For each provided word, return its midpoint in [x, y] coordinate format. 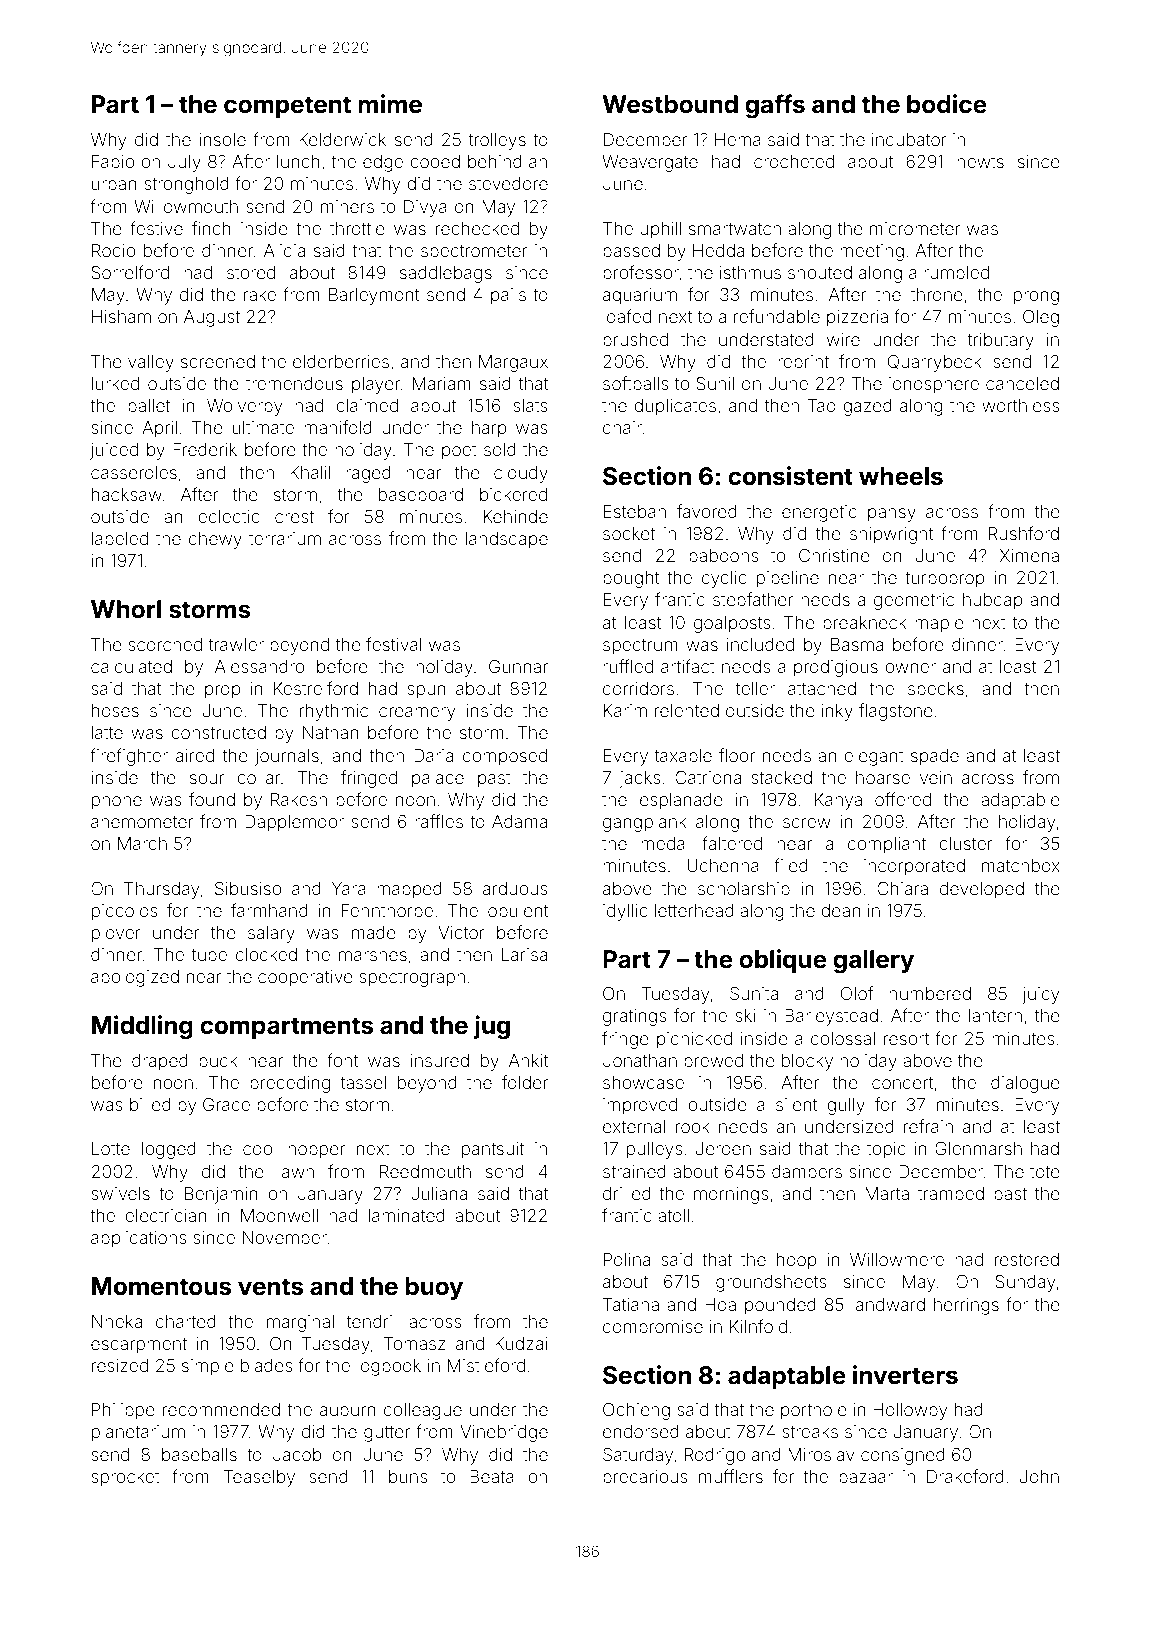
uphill [660, 230]
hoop [797, 1261]
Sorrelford [130, 272]
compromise [653, 1328]
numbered [930, 993]
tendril [371, 1321]
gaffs [775, 106]
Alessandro [259, 666]
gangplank [645, 823]
